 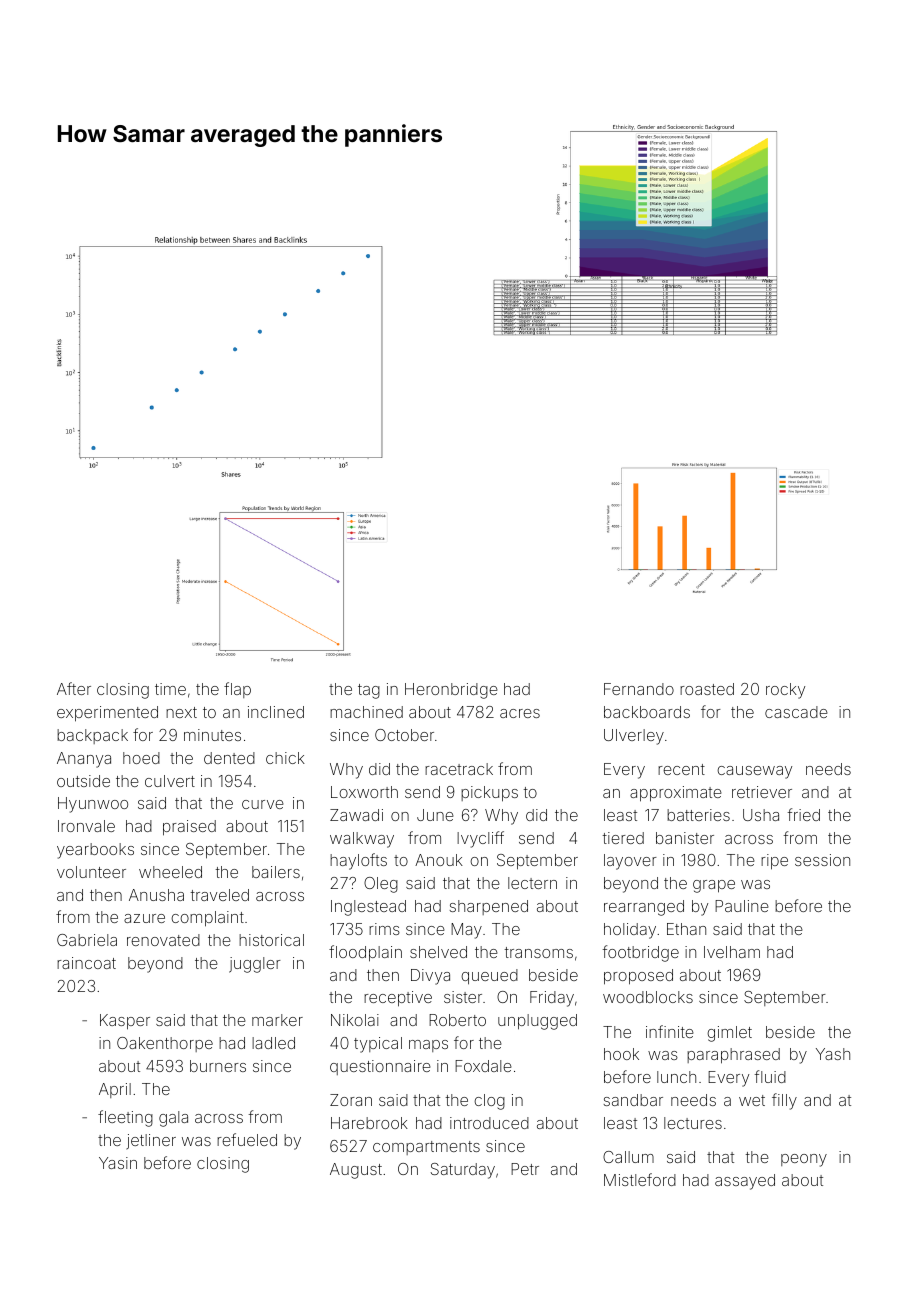 What do you see at coordinates (520, 713) in the page?
I see `acres` at bounding box center [520, 713].
